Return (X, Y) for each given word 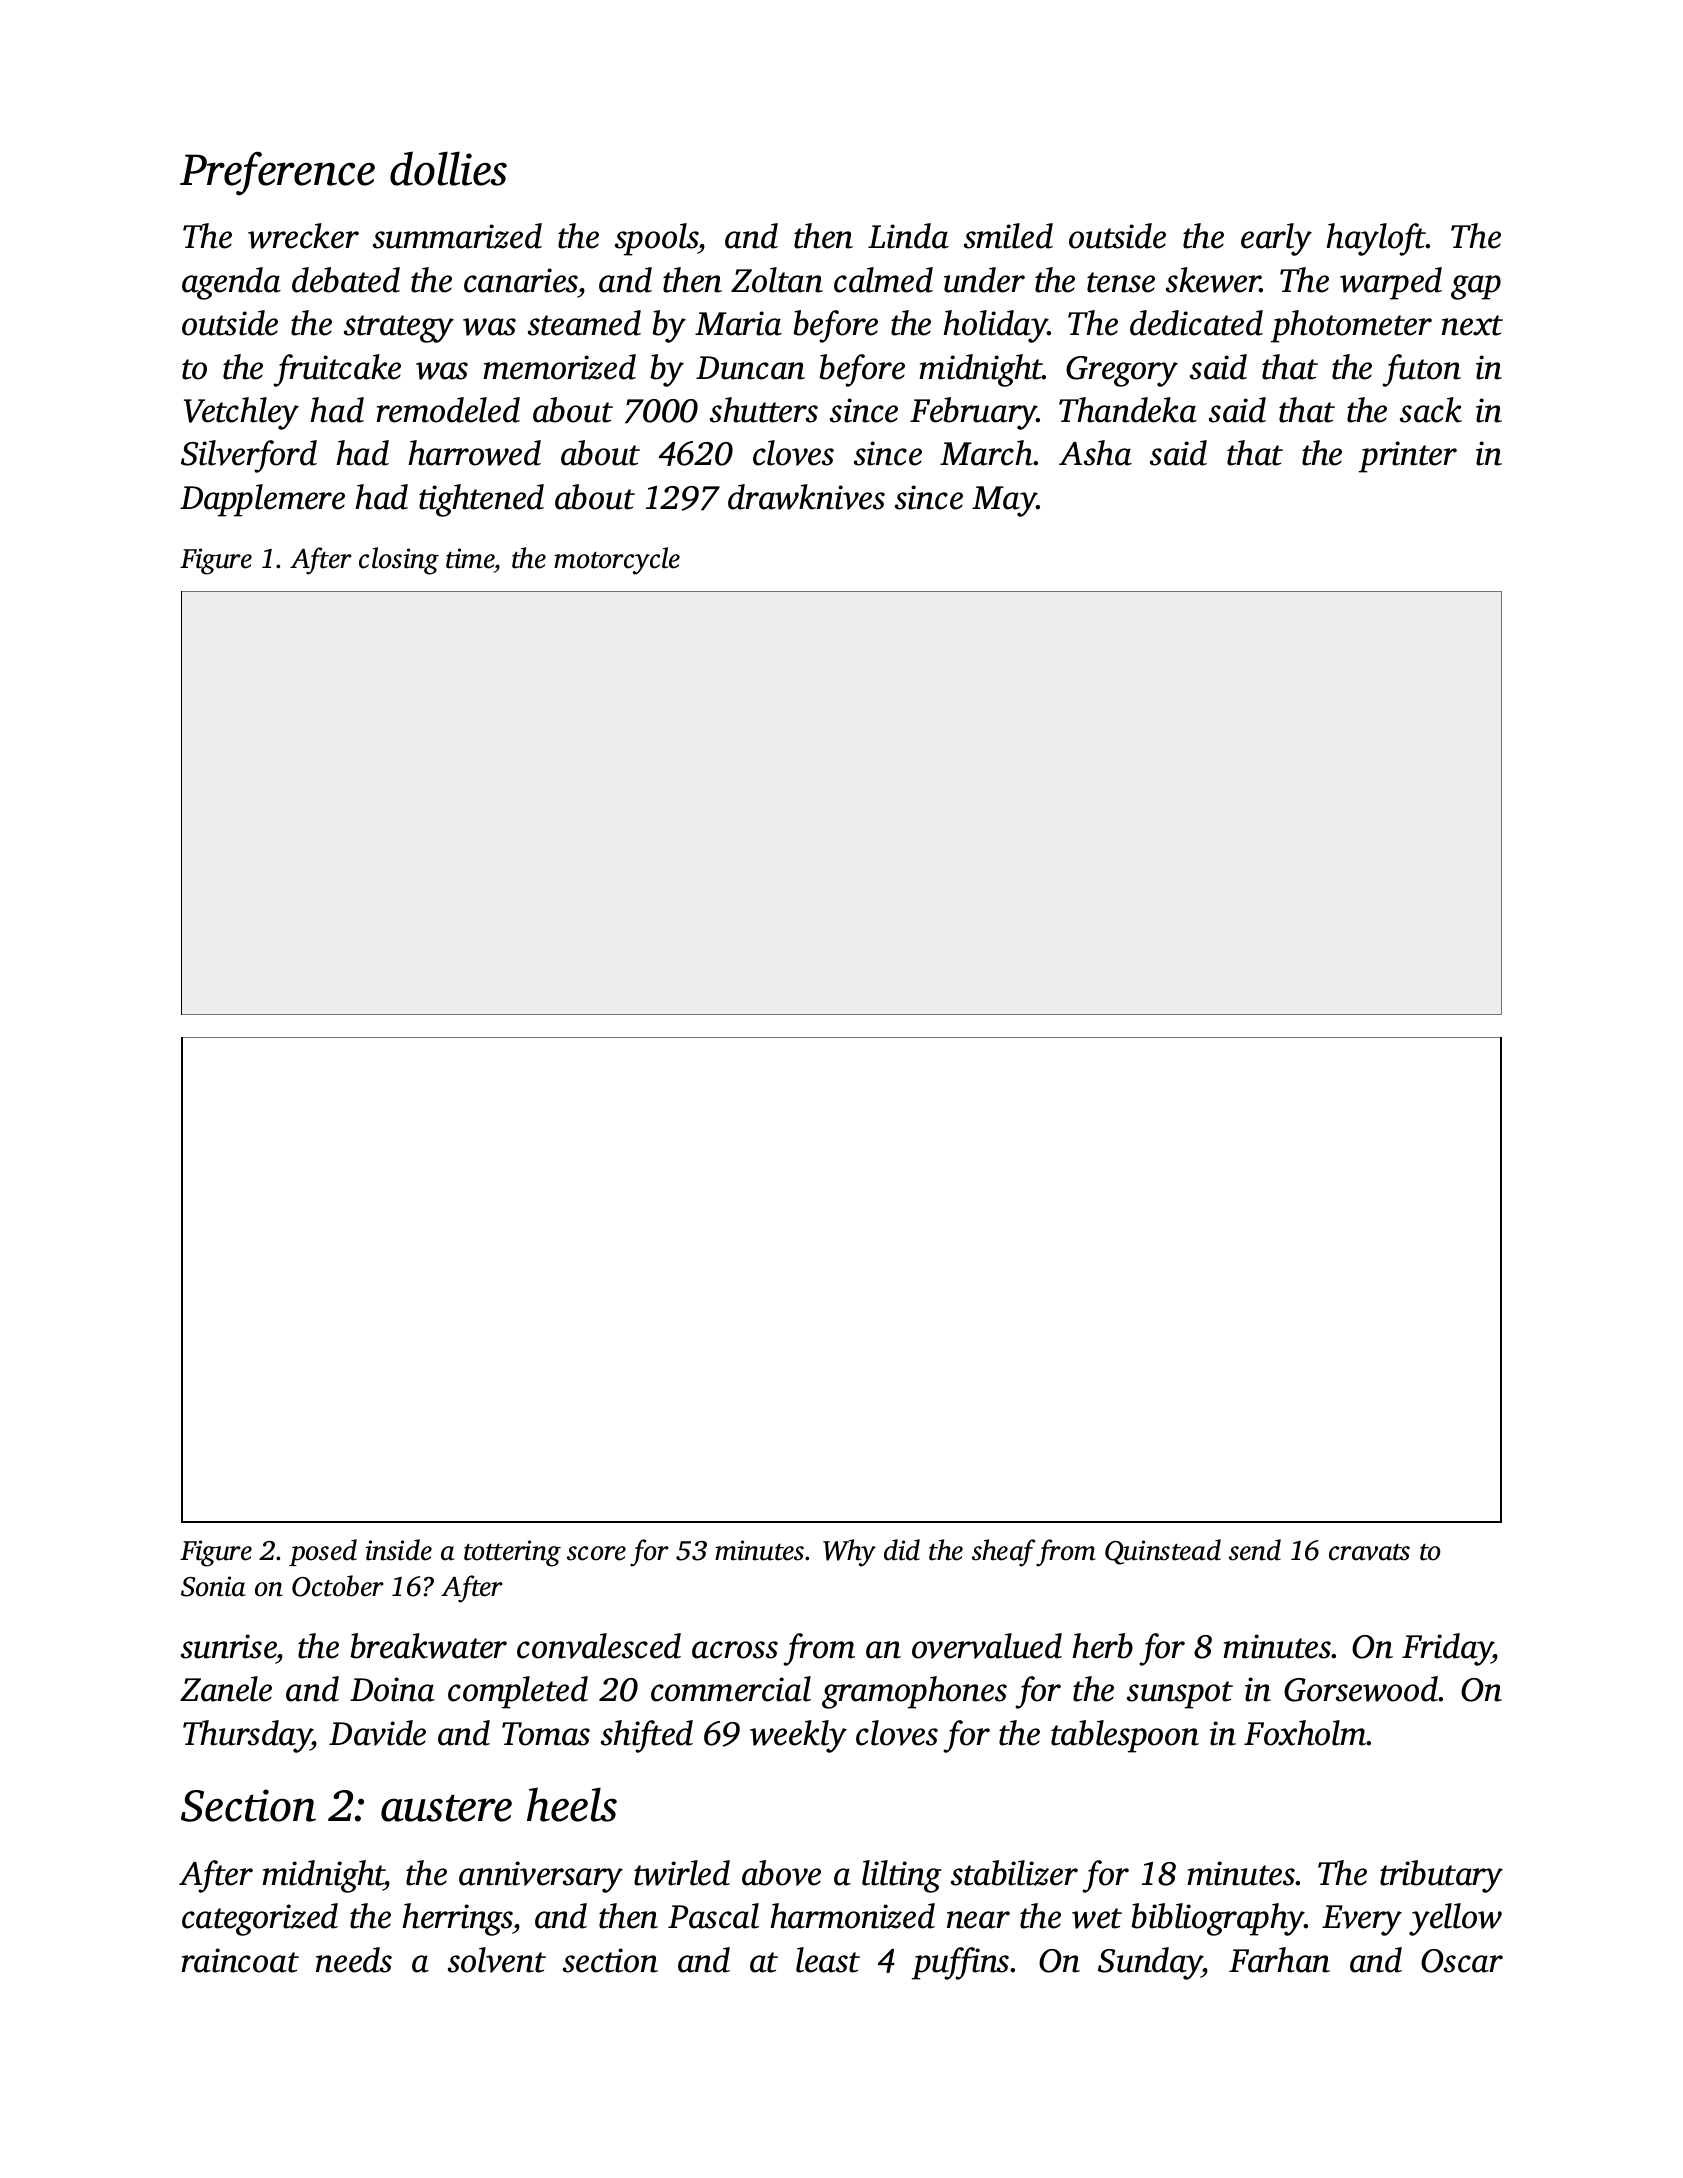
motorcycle (617, 561)
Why (849, 1553)
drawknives (806, 497)
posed (323, 1552)
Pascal (713, 1916)
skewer (1213, 280)
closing (399, 561)
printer (1408, 457)
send (1255, 1550)
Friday (1447, 1649)
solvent (497, 1960)
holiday (995, 326)
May (1004, 501)
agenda (231, 283)
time (470, 558)
